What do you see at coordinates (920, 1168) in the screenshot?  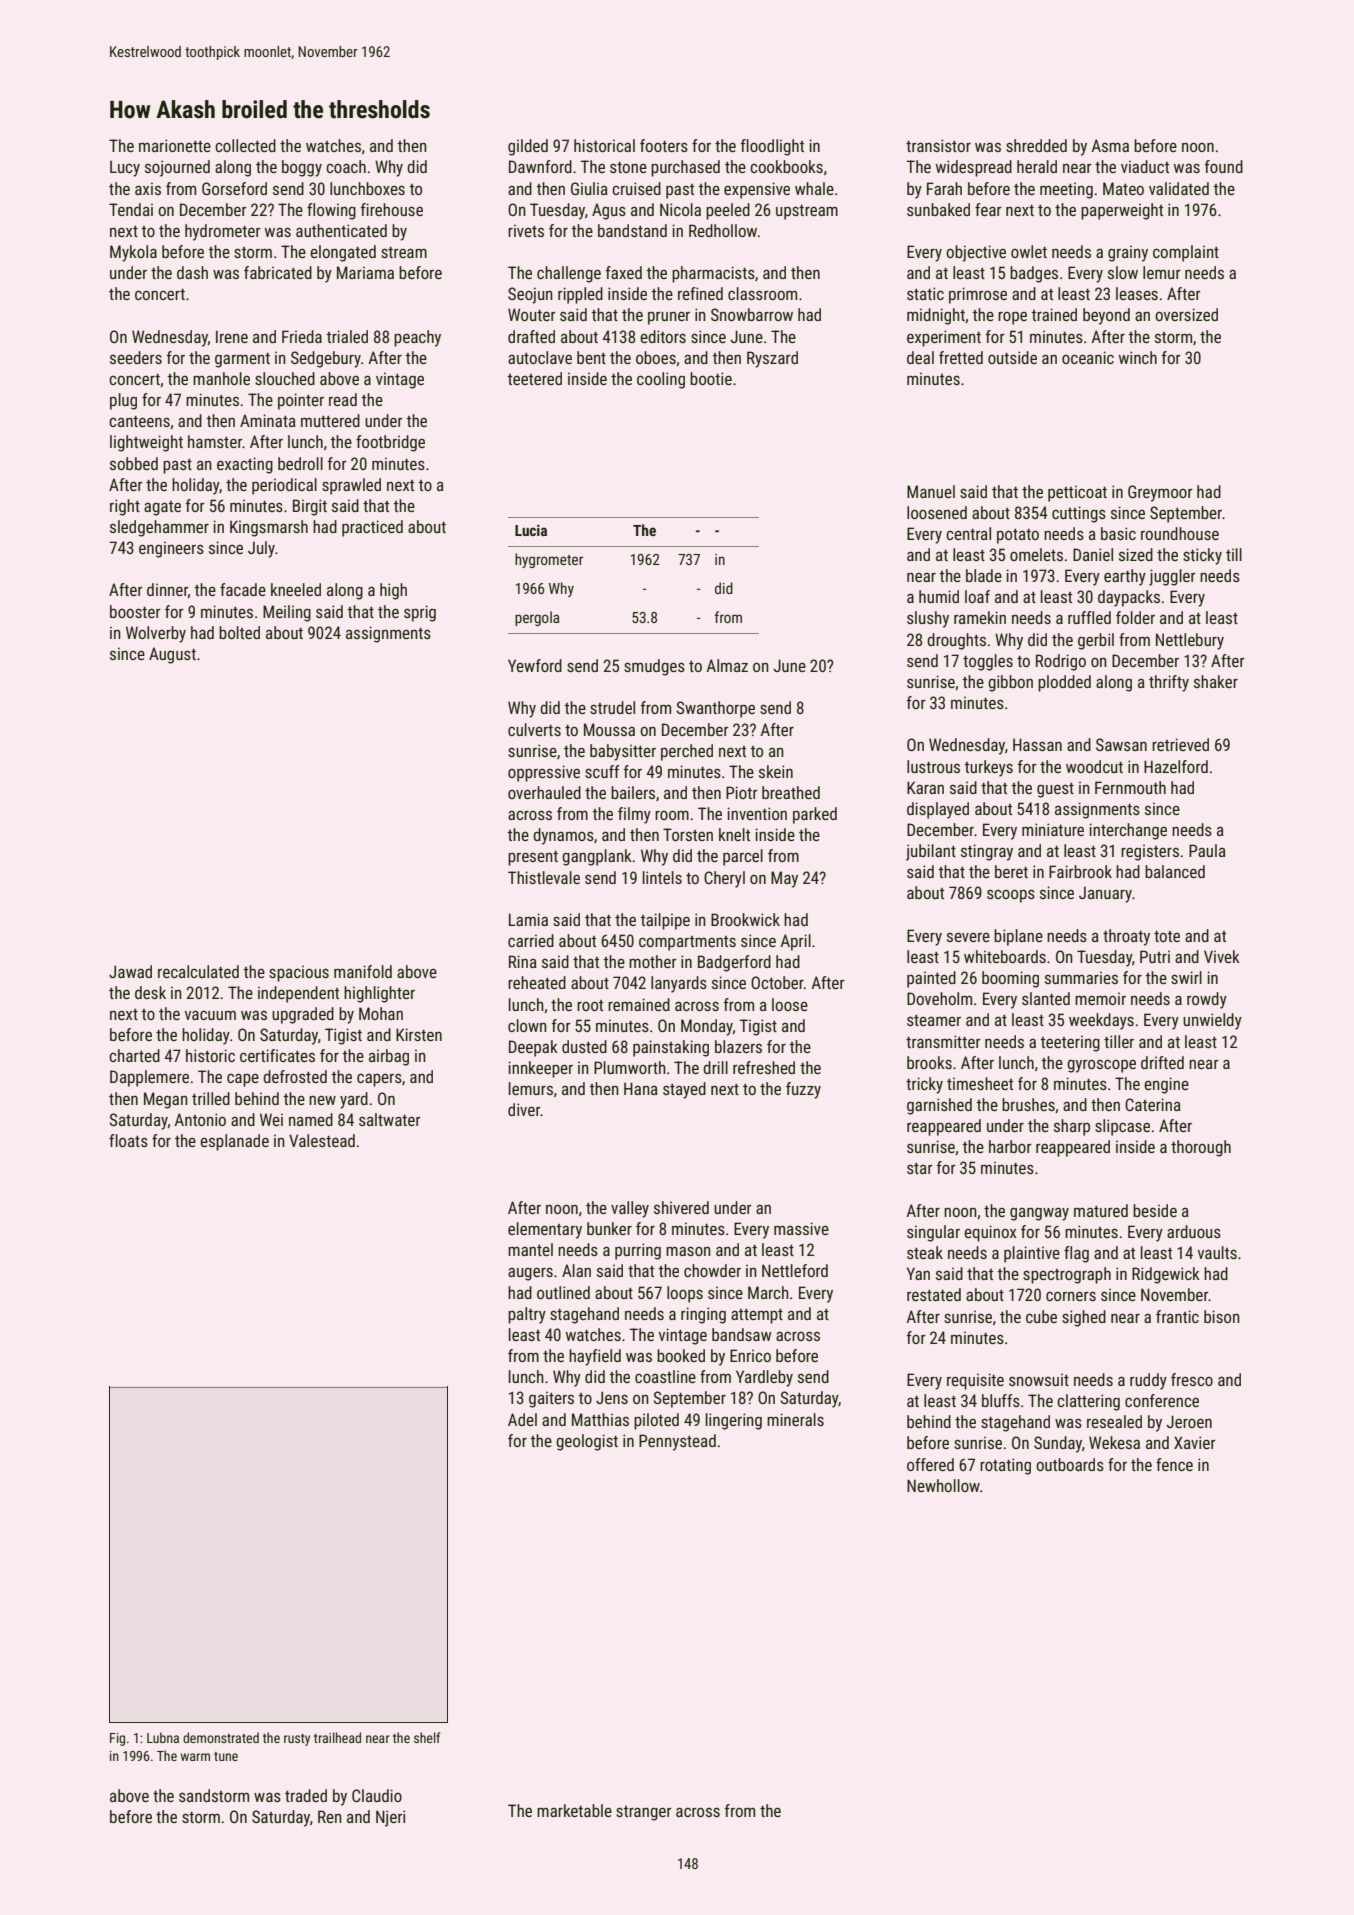 I see `star` at bounding box center [920, 1168].
